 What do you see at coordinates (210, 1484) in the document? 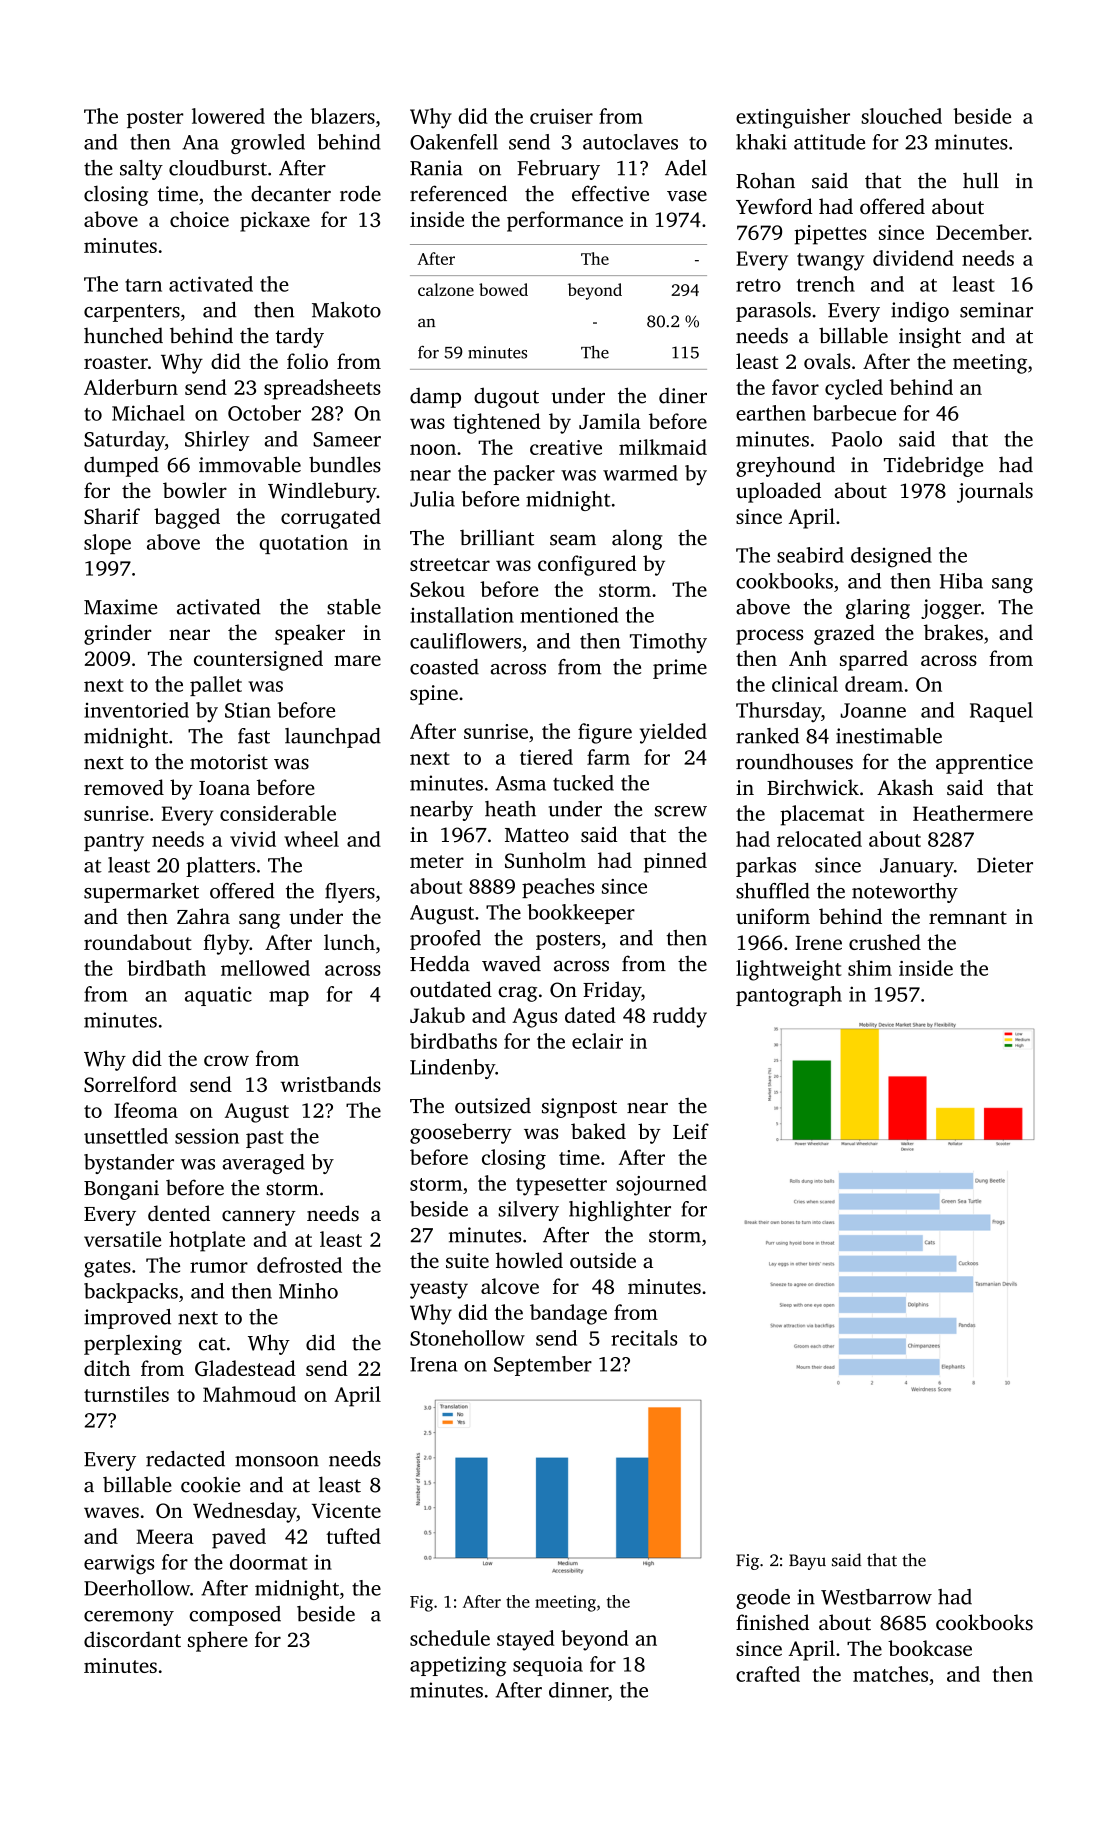
I see `cookie` at bounding box center [210, 1484].
